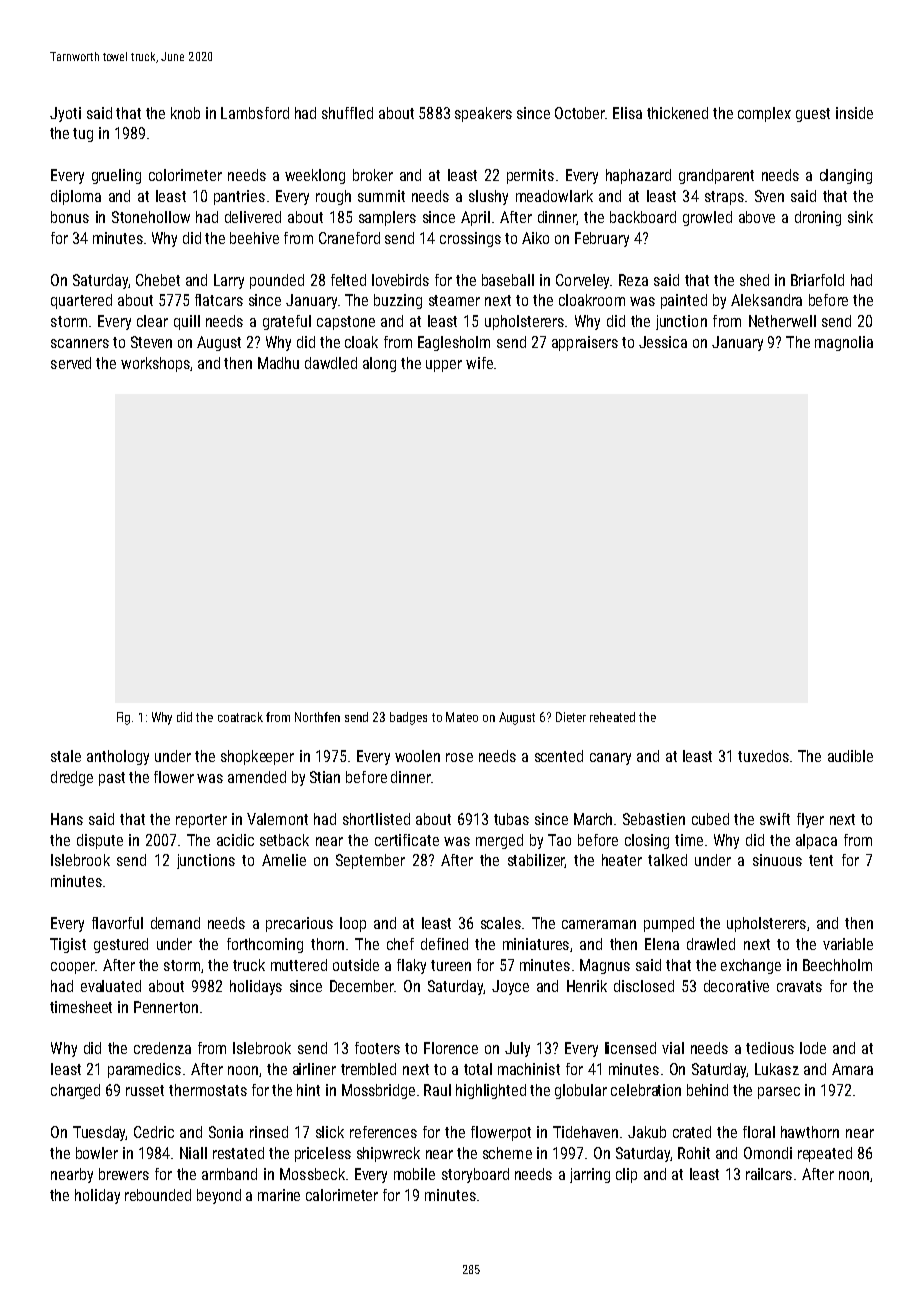 The image size is (924, 1308). I want to click on speakers, so click(483, 114).
